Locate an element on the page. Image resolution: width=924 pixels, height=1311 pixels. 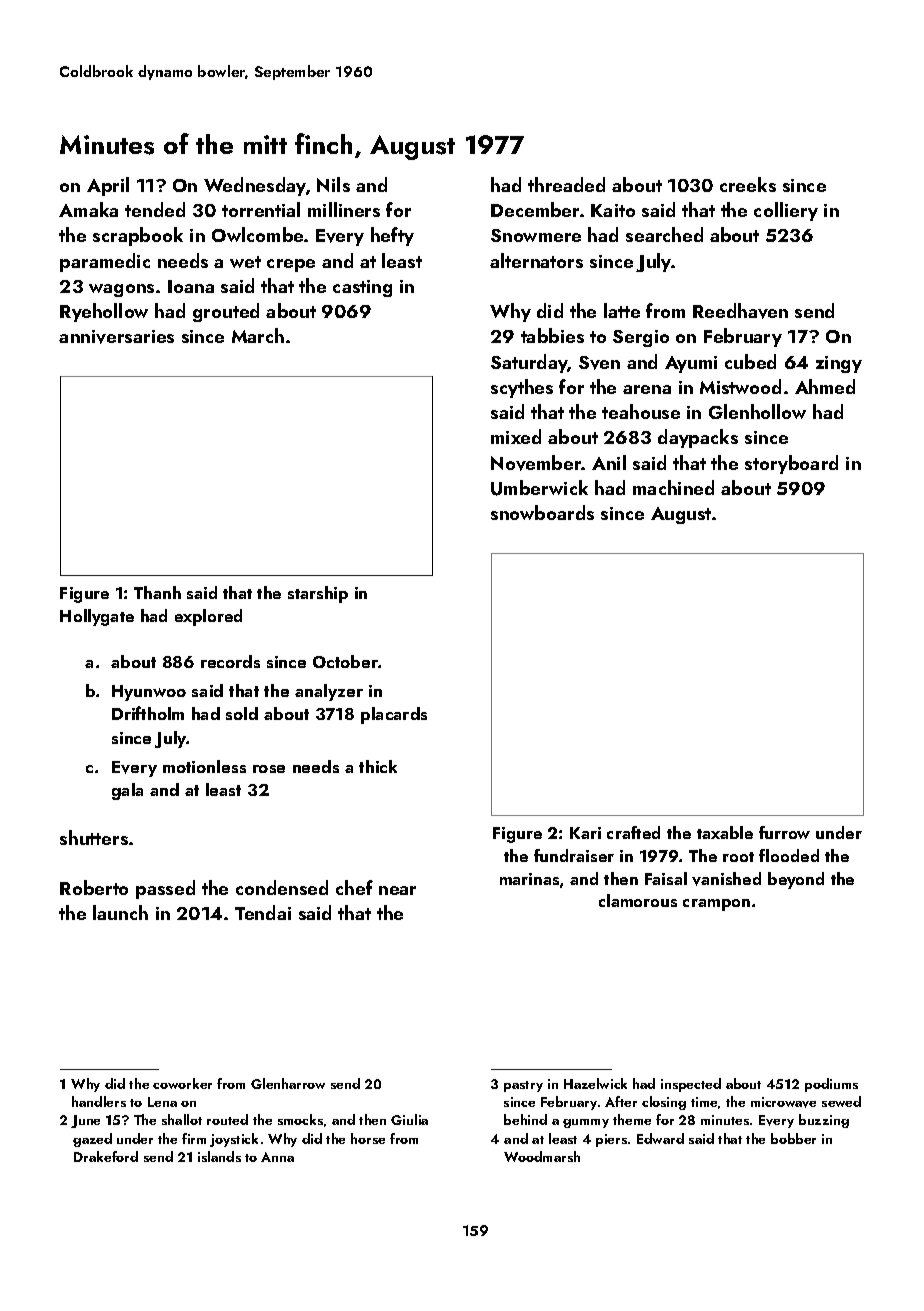
Mistwood is located at coordinates (740, 386).
